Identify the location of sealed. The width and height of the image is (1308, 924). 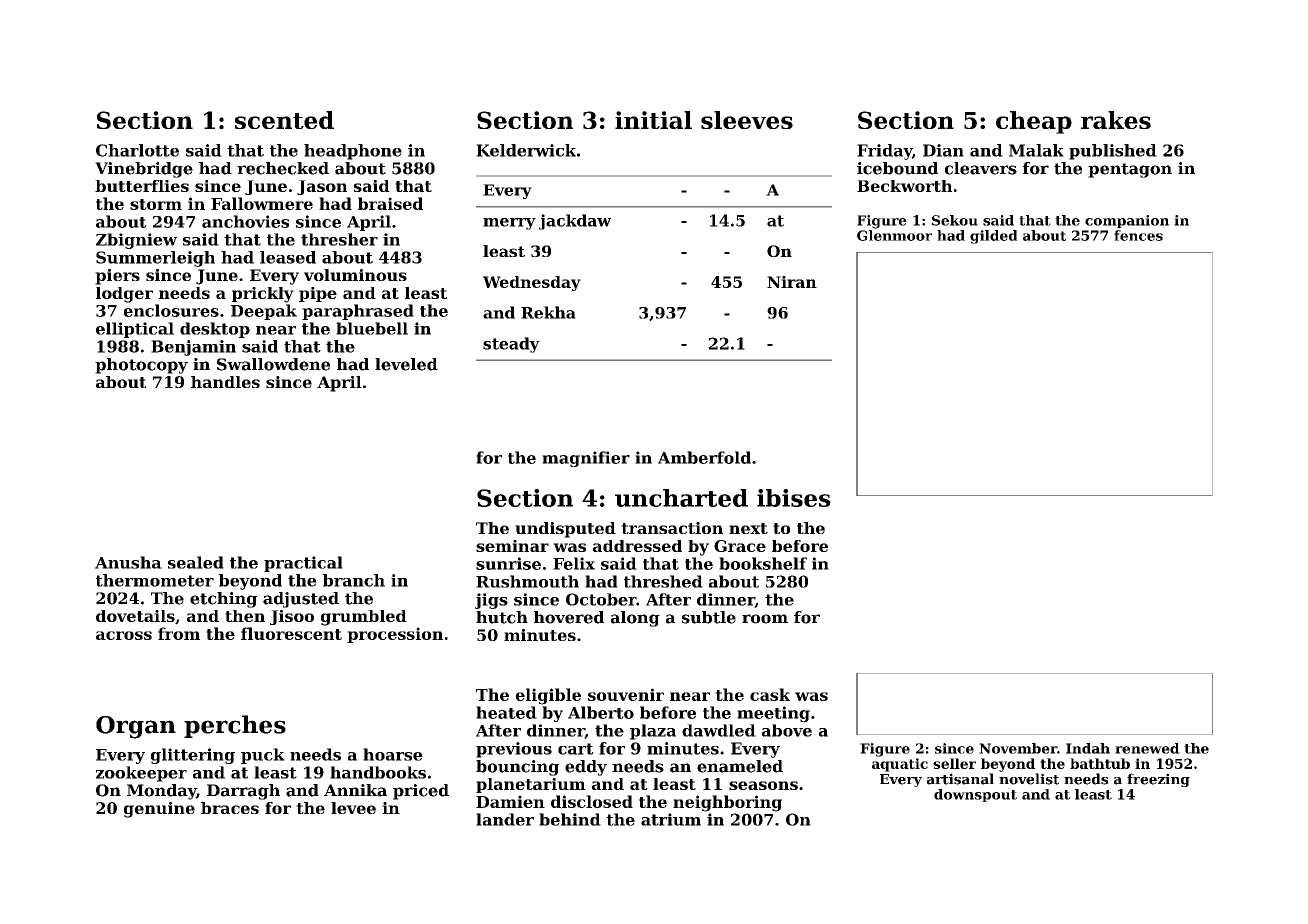
(196, 562).
